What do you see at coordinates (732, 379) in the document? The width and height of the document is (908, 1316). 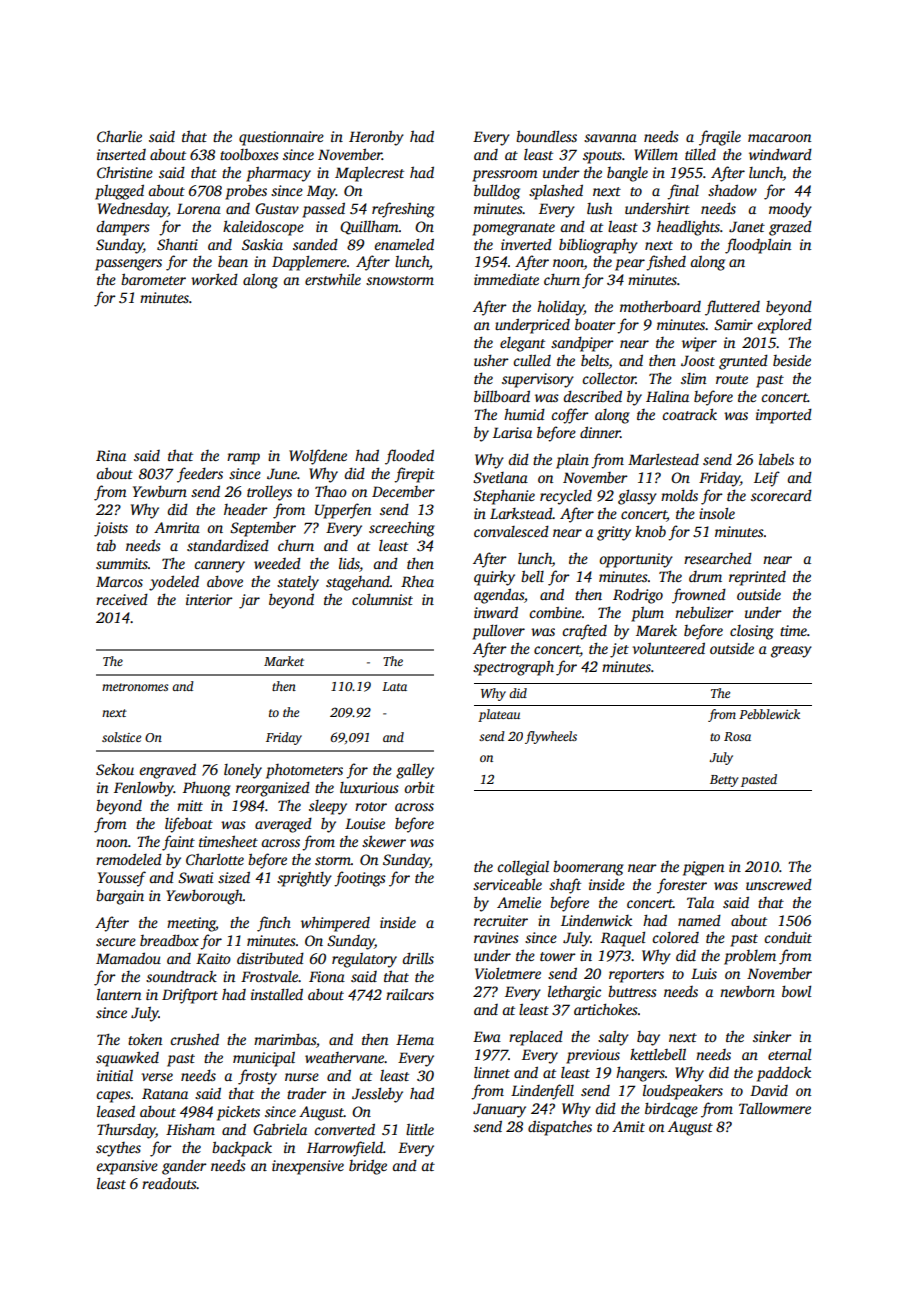 I see `route` at bounding box center [732, 379].
